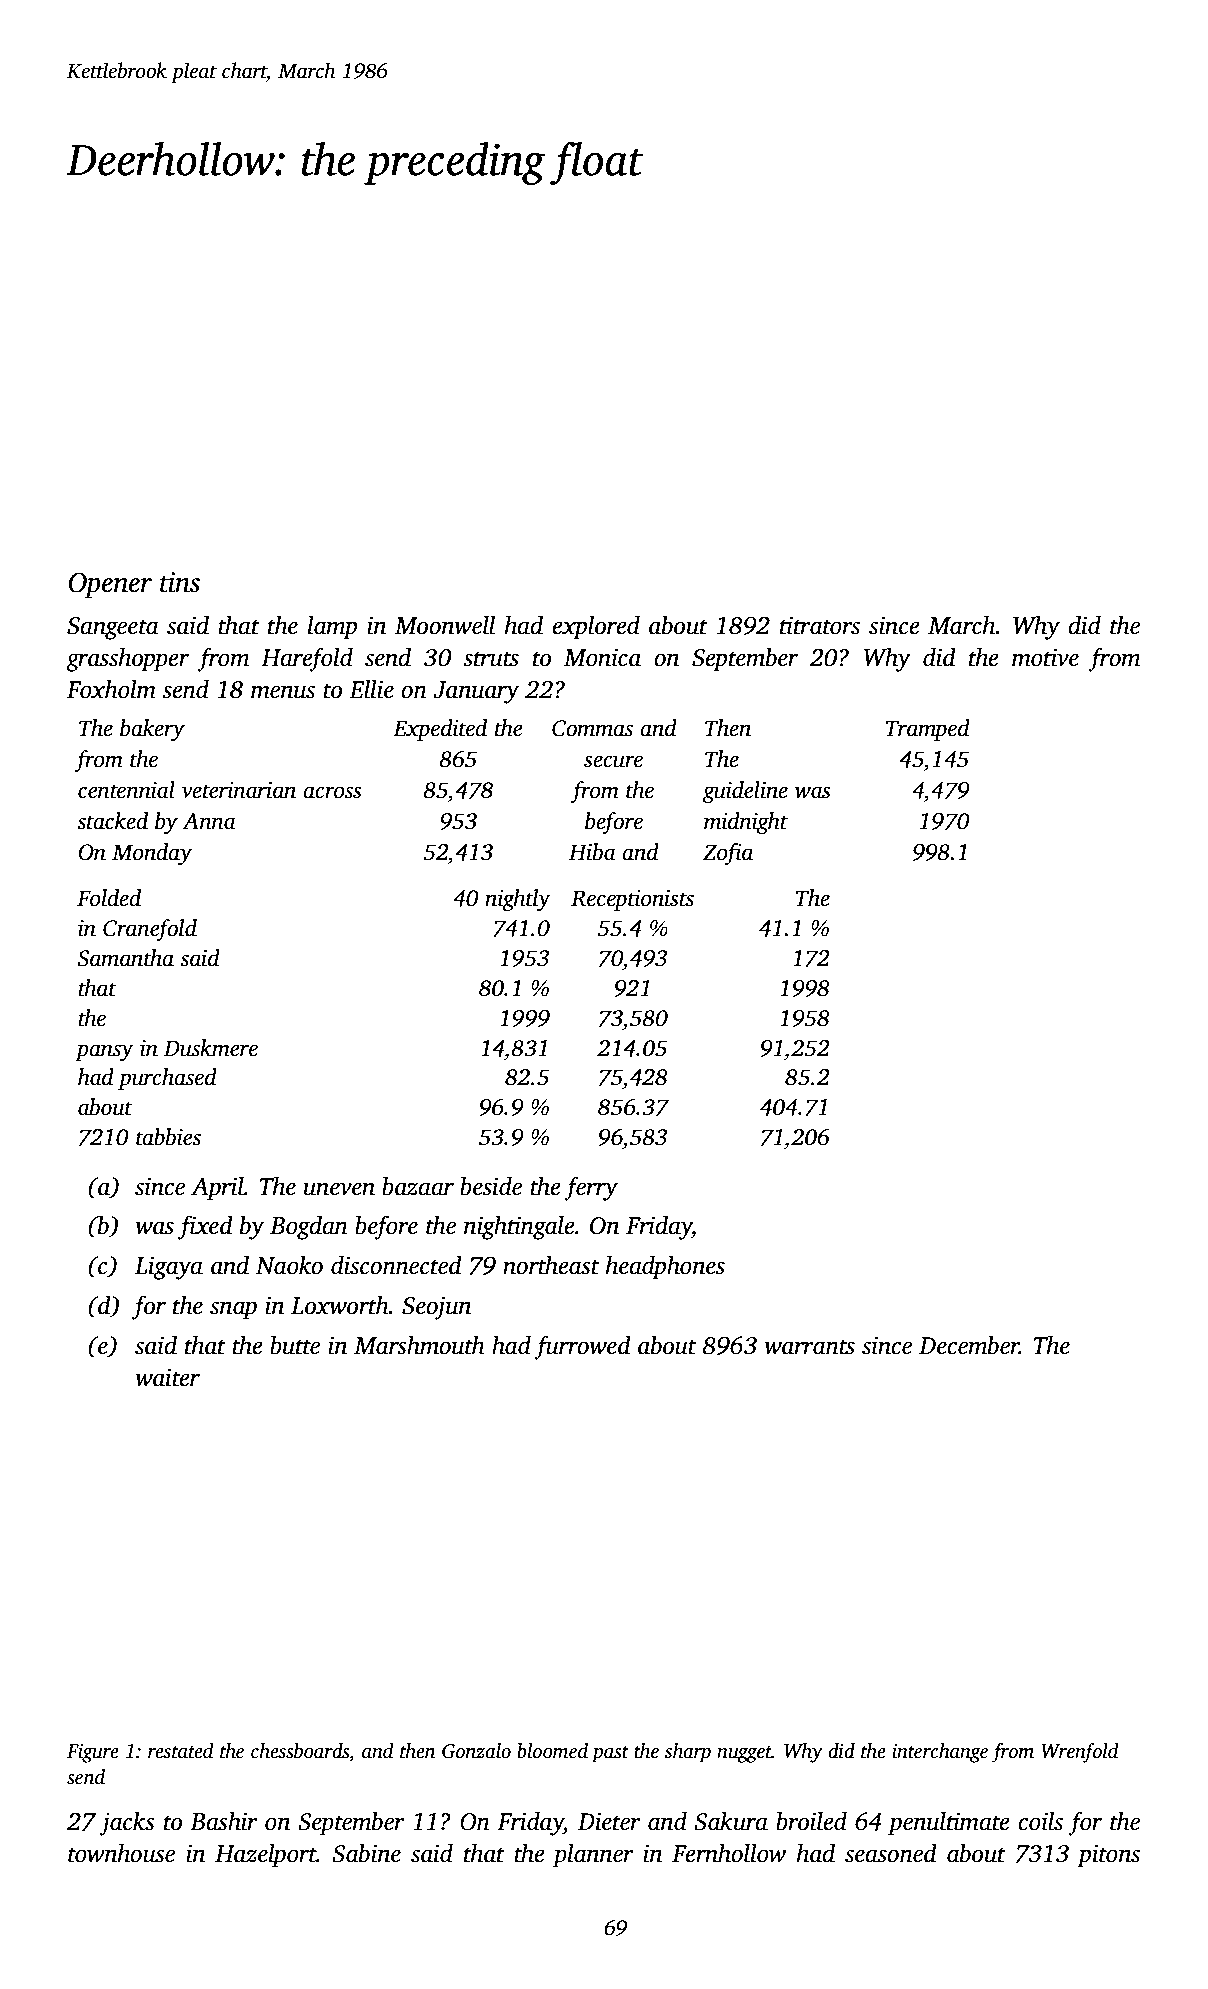  Describe the element at coordinates (728, 854) in the screenshot. I see `Zofia` at that location.
